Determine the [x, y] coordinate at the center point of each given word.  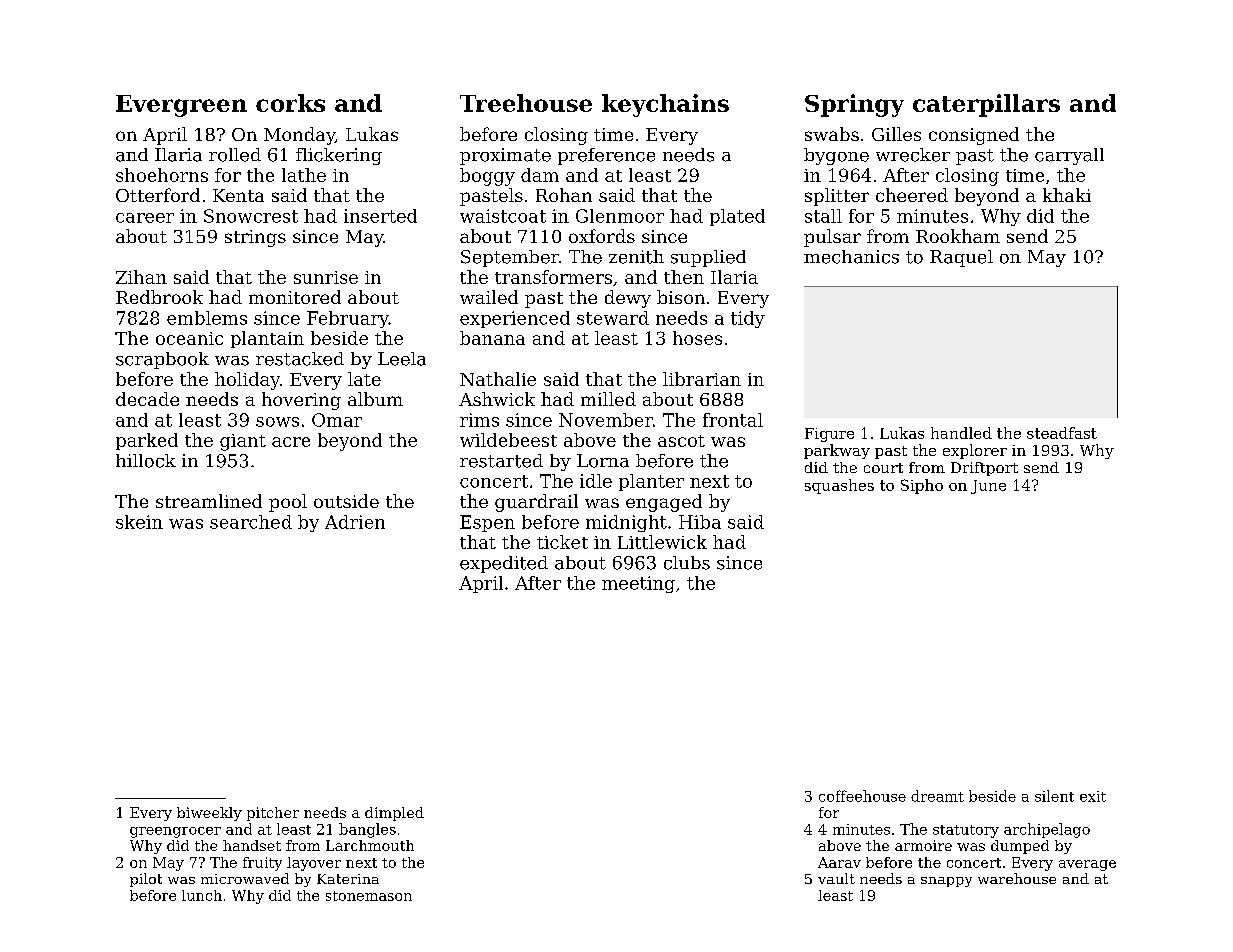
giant [243, 442]
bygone [836, 156]
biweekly [209, 814]
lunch [202, 895]
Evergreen [181, 106]
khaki [1067, 195]
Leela [402, 359]
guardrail [536, 503]
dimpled [394, 814]
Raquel [961, 258]
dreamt [937, 796]
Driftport [984, 469]
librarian [702, 379]
